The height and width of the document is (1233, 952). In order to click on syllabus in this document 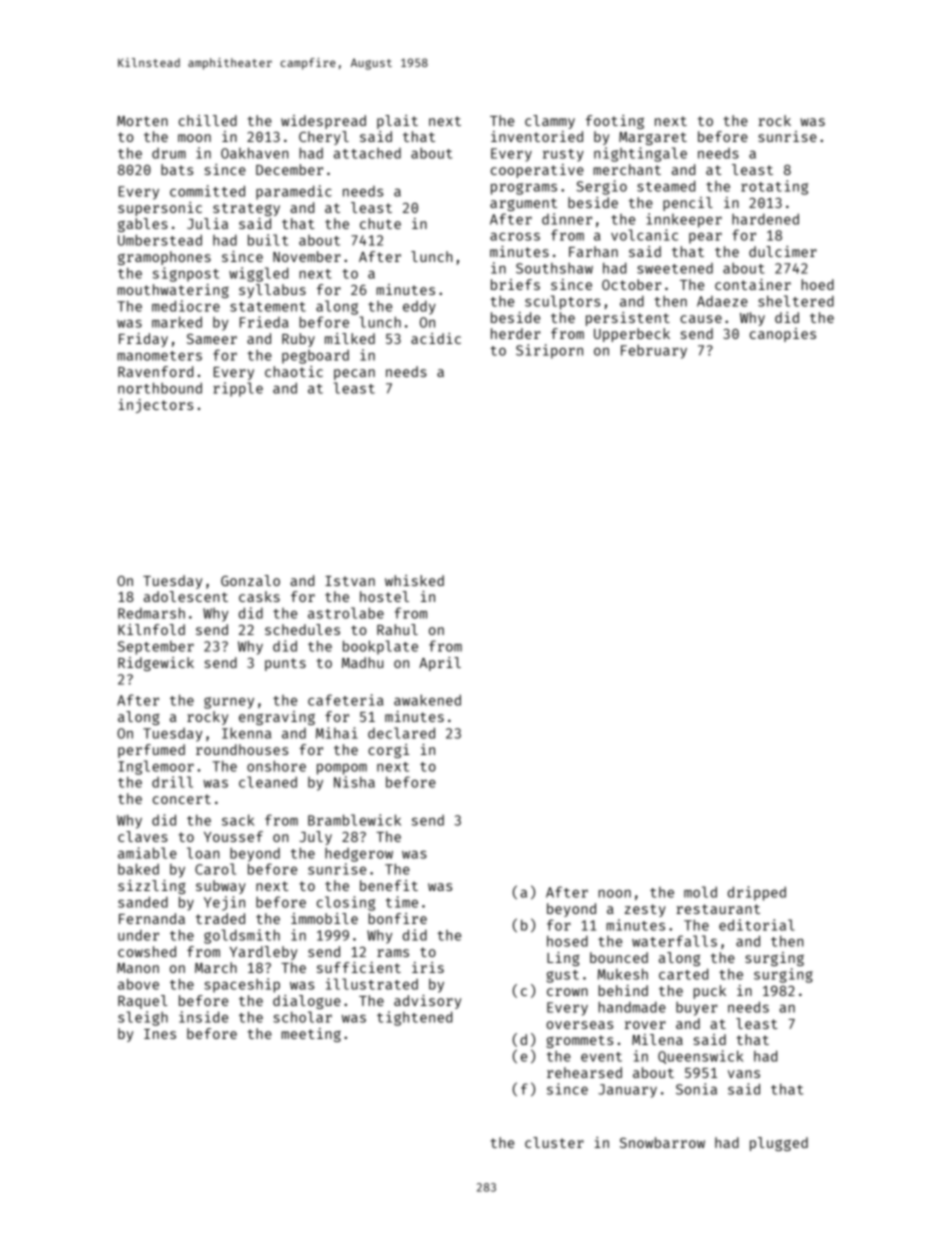, I will do `click(272, 291)`.
